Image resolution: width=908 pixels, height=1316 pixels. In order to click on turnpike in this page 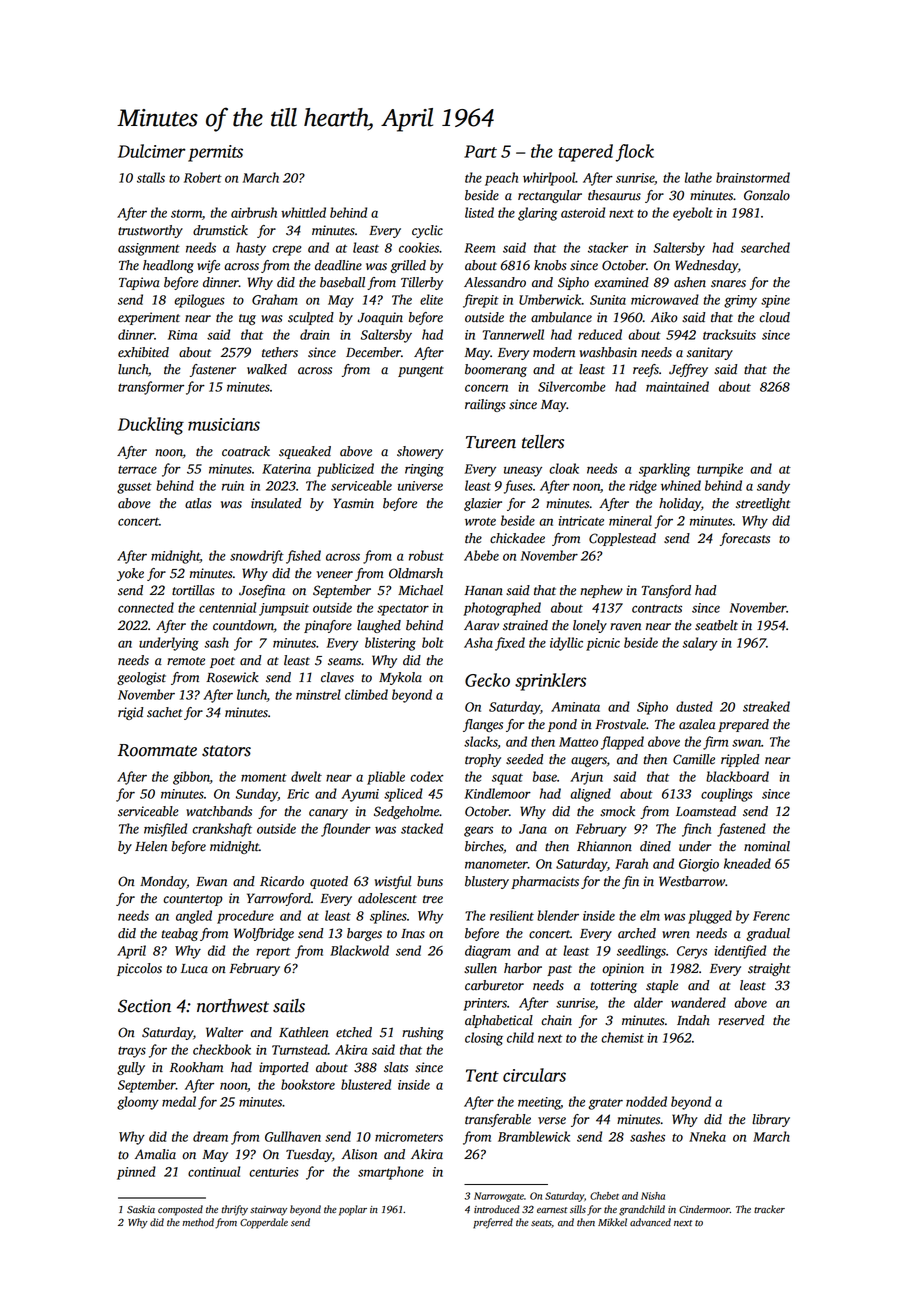, I will do `click(720, 470)`.
